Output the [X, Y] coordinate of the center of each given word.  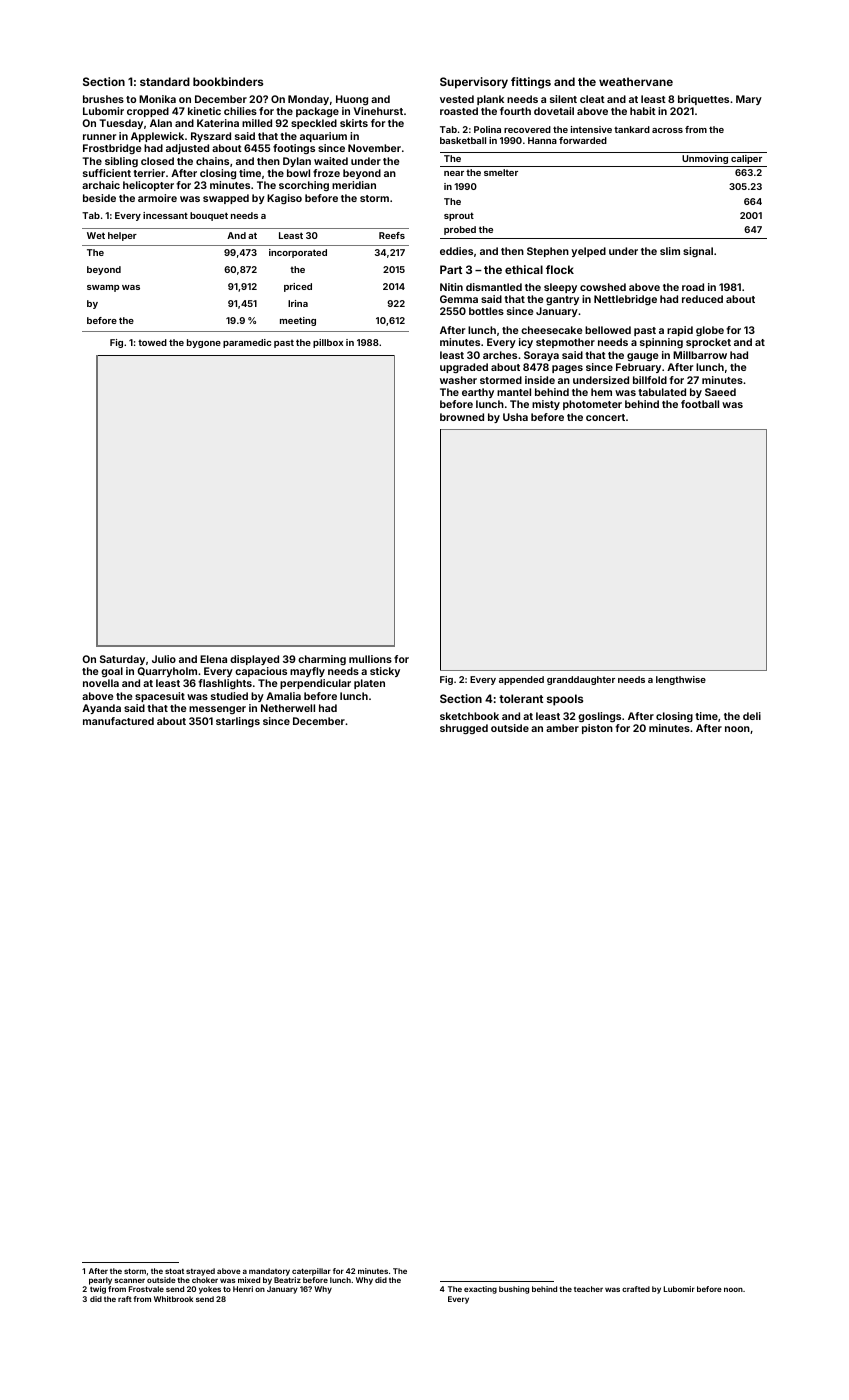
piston [597, 729]
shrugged [464, 729]
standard [165, 81]
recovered [527, 129]
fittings [531, 83]
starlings [238, 722]
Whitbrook [173, 1299]
